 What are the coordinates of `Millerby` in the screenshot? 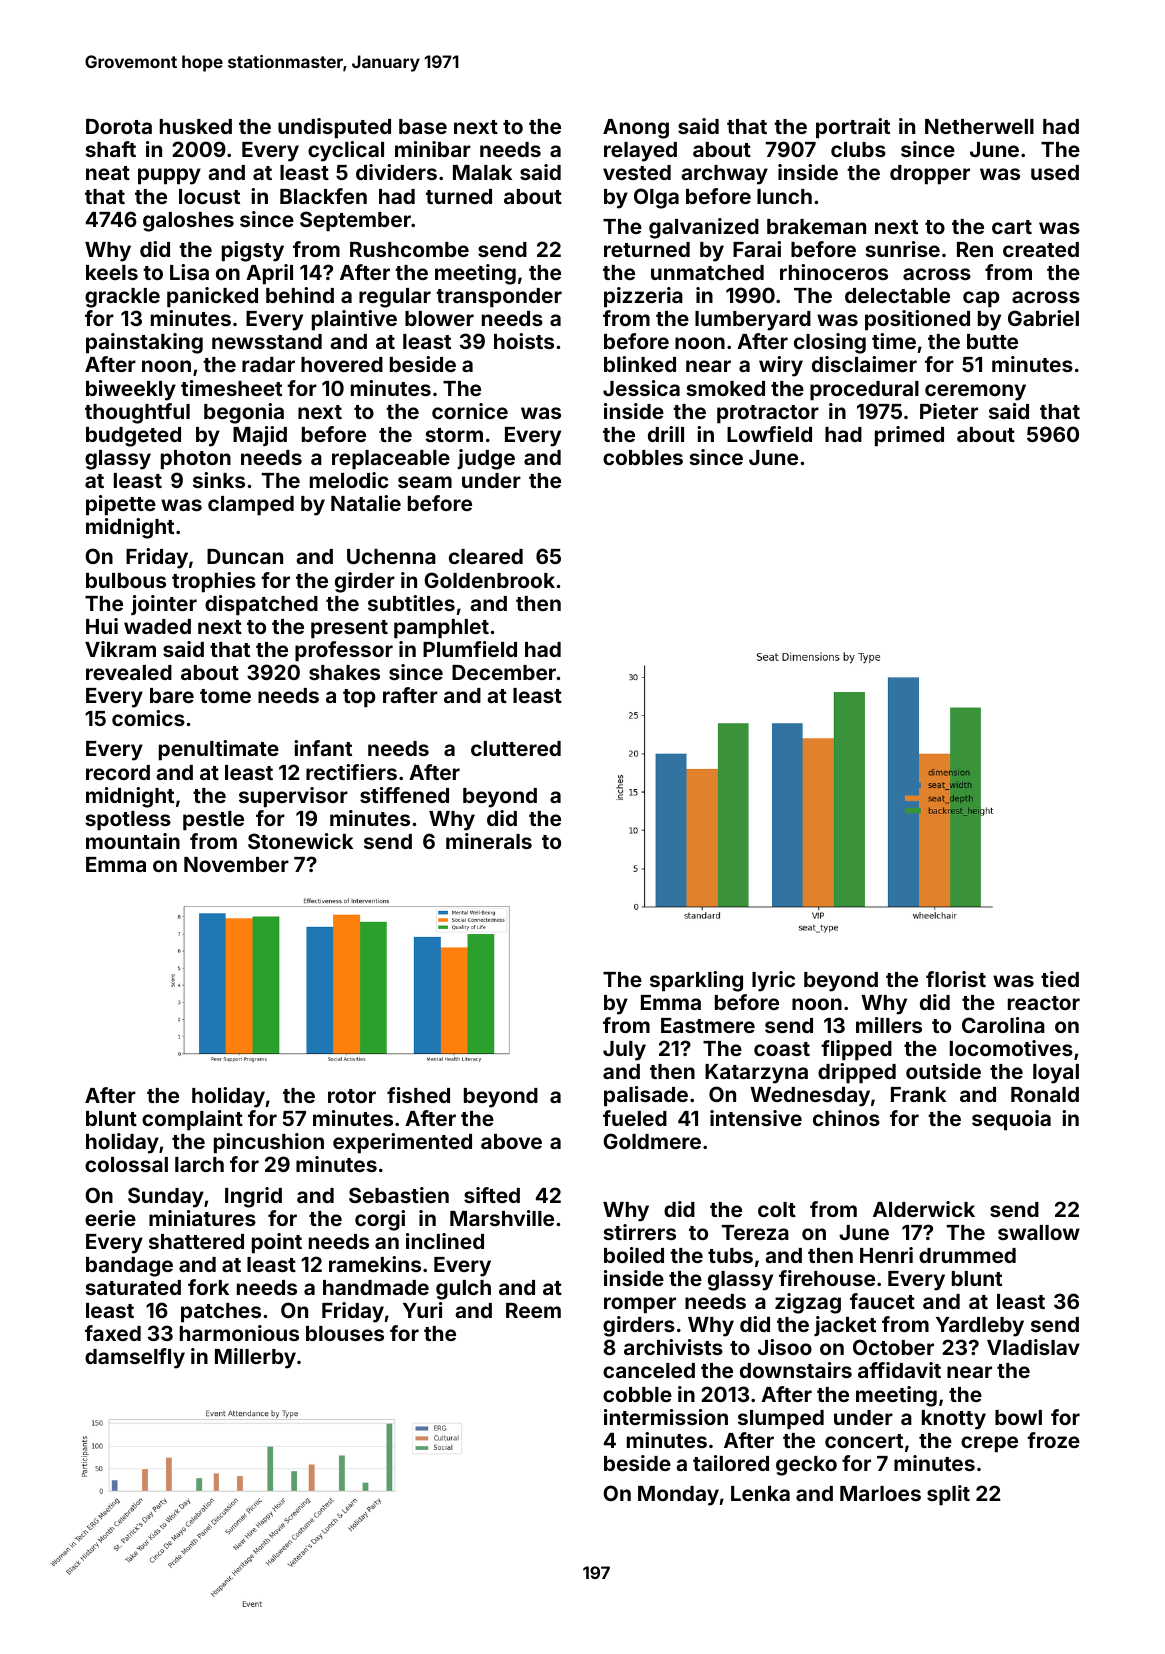 It's located at (255, 1358).
